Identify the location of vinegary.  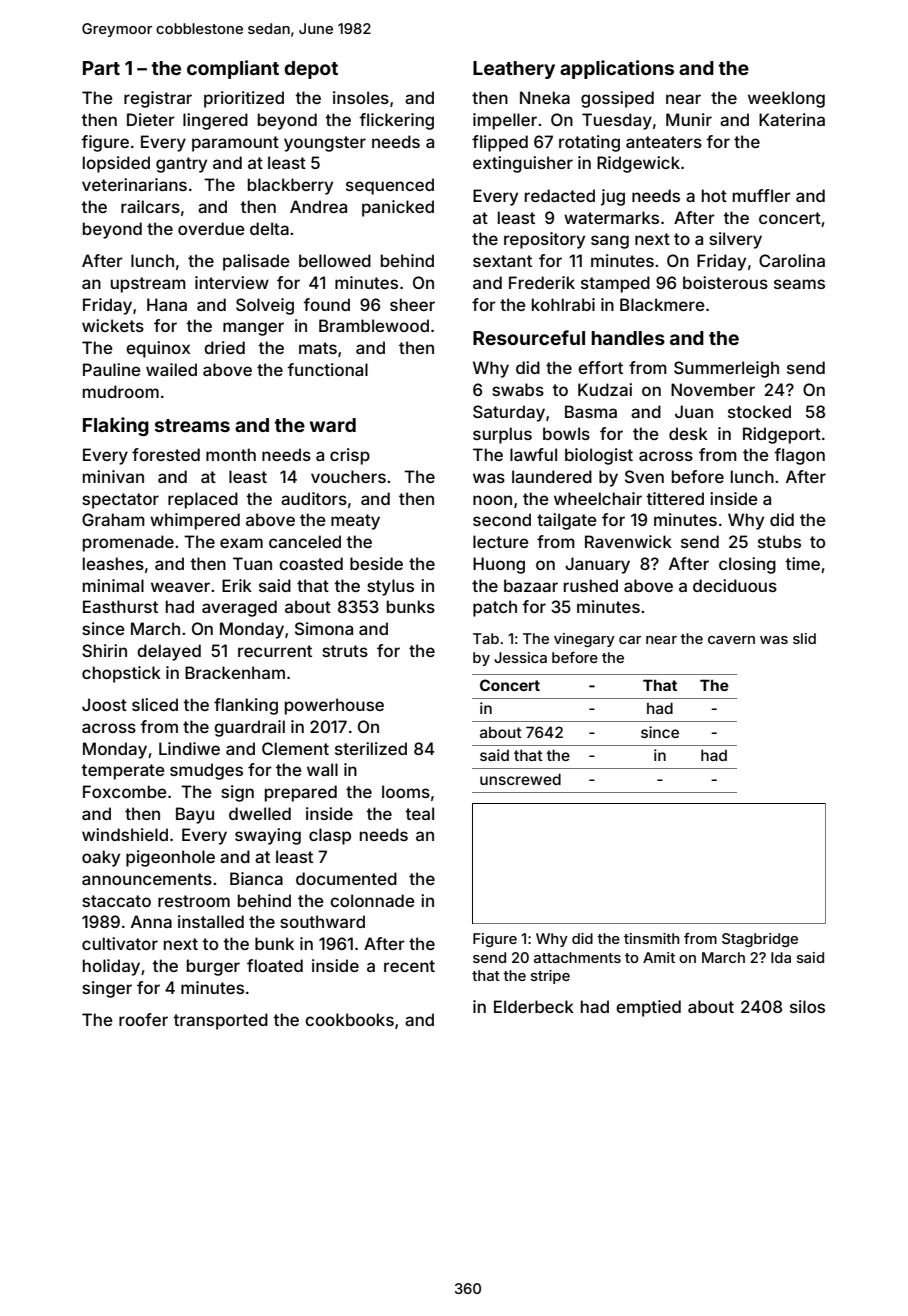
(584, 640).
